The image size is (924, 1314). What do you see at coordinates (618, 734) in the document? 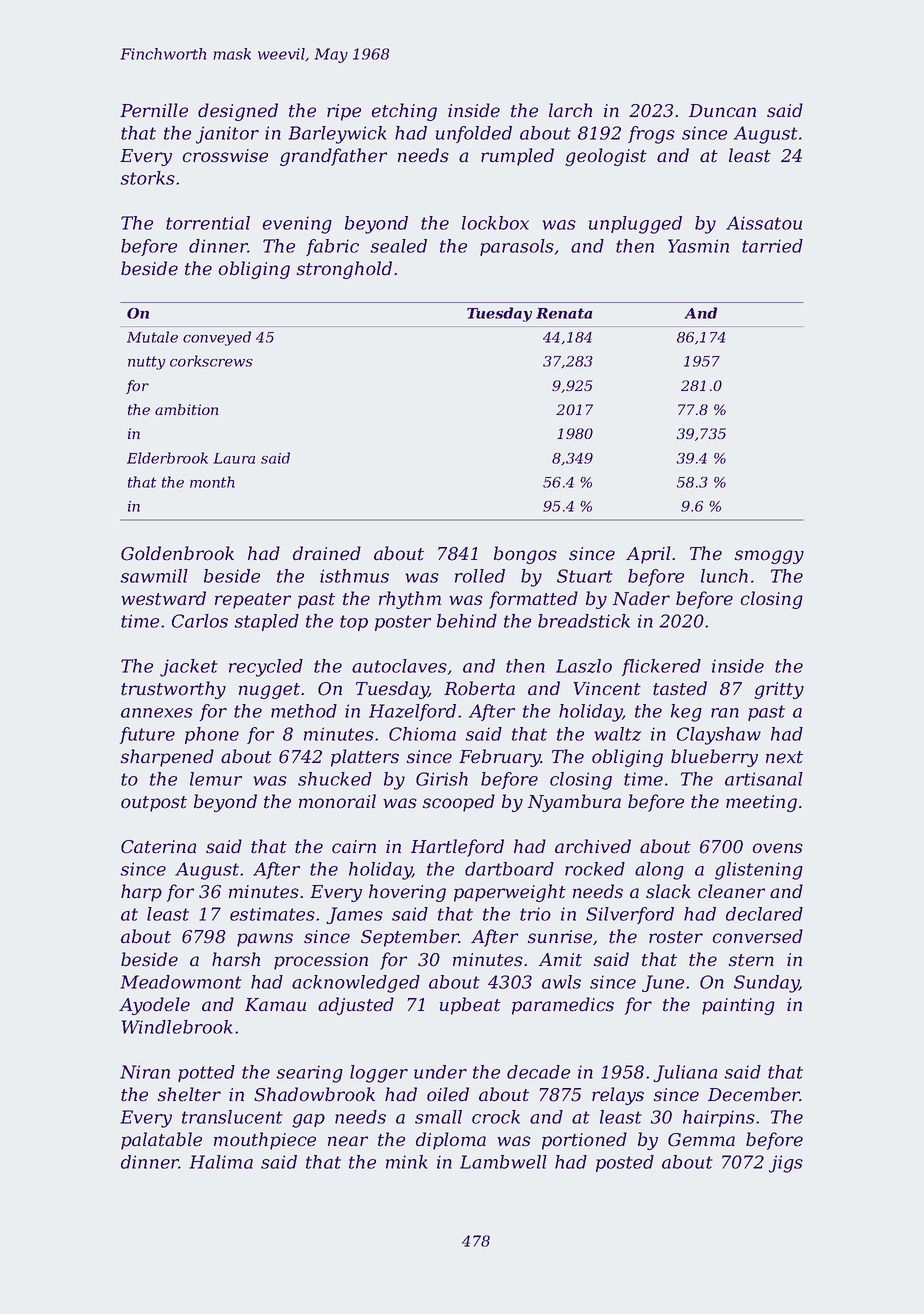
I see `waltz` at bounding box center [618, 734].
